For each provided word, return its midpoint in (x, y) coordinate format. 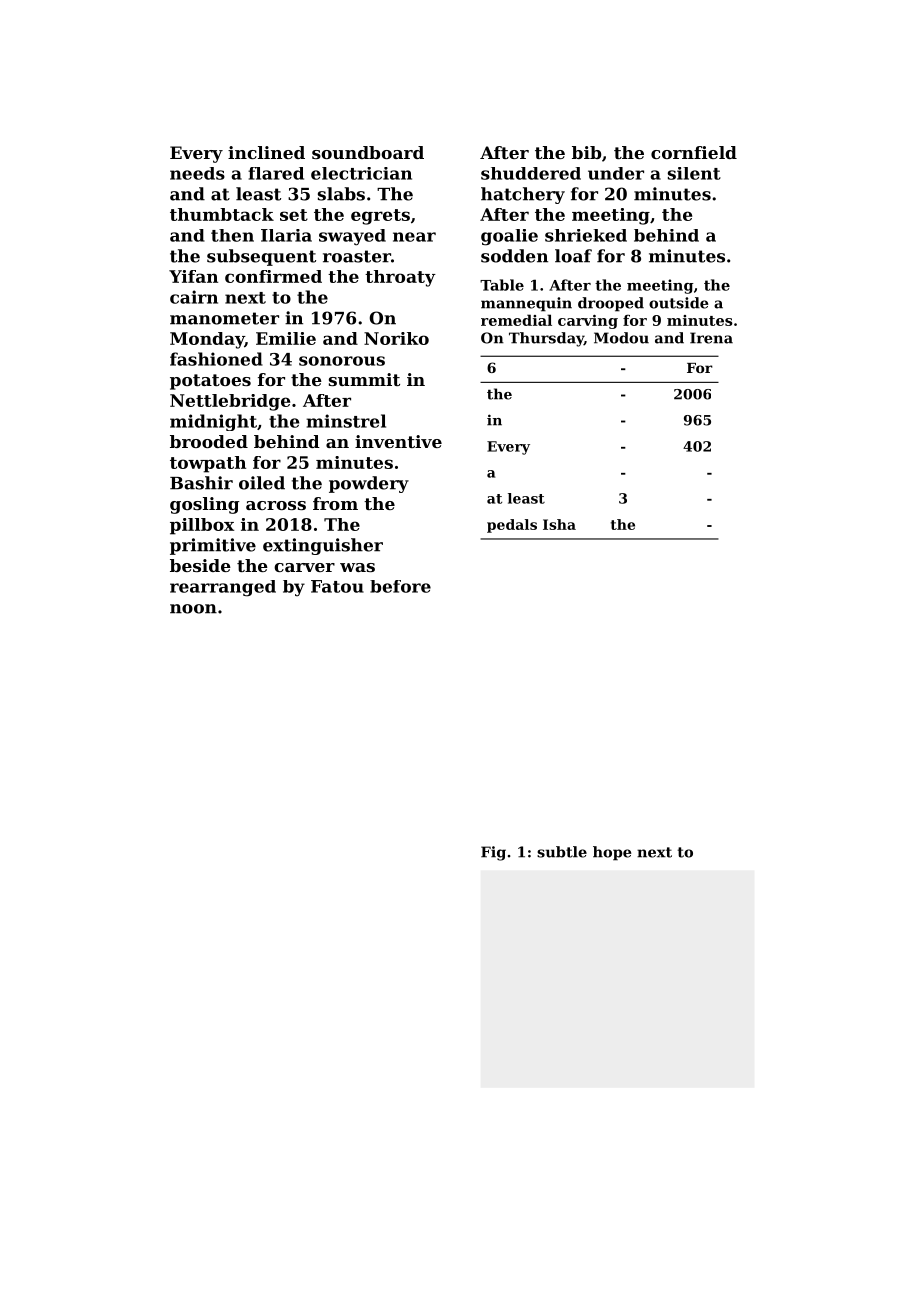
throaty (400, 278)
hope (612, 853)
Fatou (337, 586)
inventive (398, 441)
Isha (559, 524)
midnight (213, 422)
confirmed (273, 276)
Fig (493, 853)
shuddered (531, 173)
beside (200, 565)
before (400, 586)
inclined (266, 152)
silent (694, 173)
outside (678, 303)
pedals (512, 526)
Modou (621, 338)
